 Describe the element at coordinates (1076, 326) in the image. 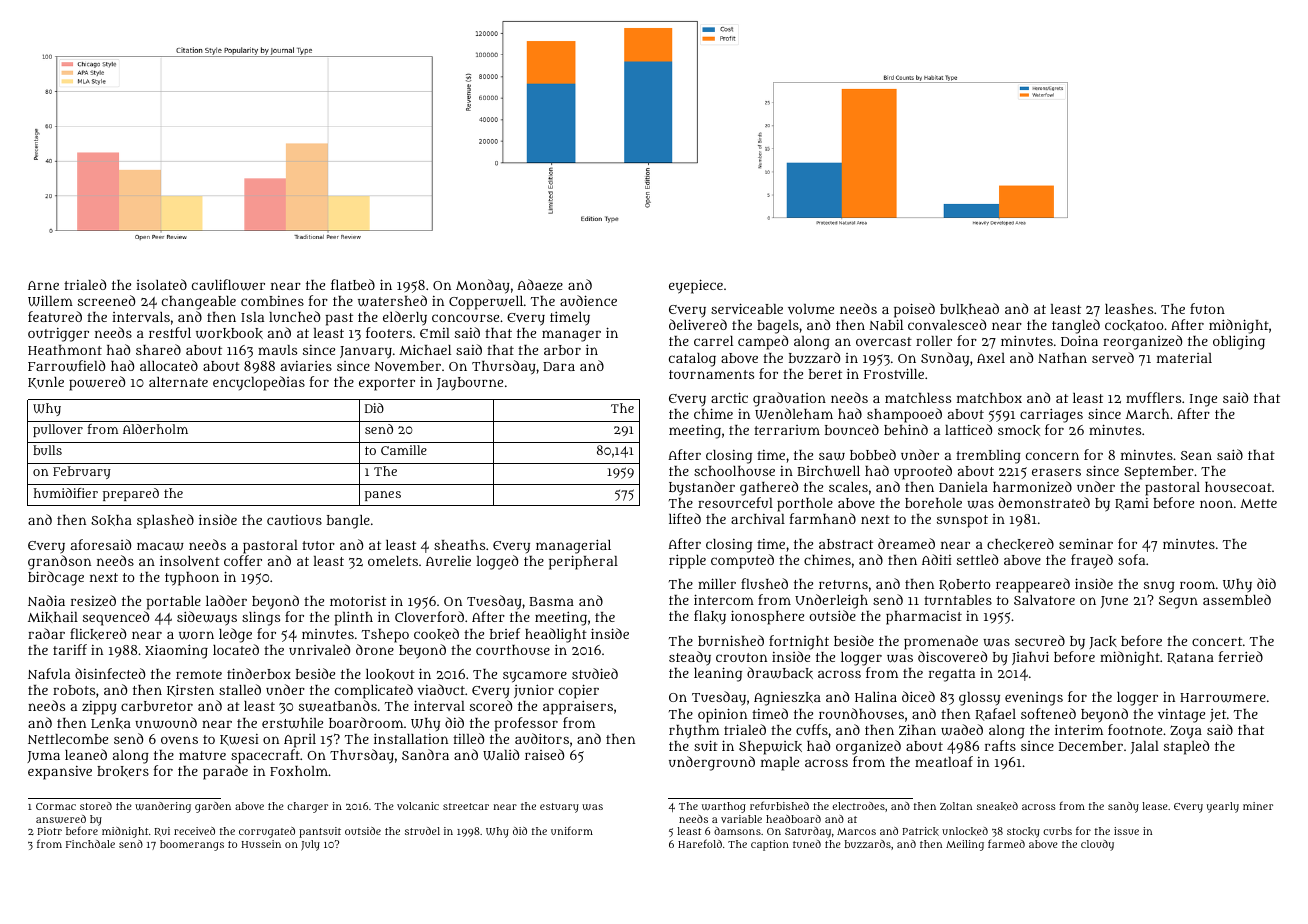

I see `tangled` at that location.
